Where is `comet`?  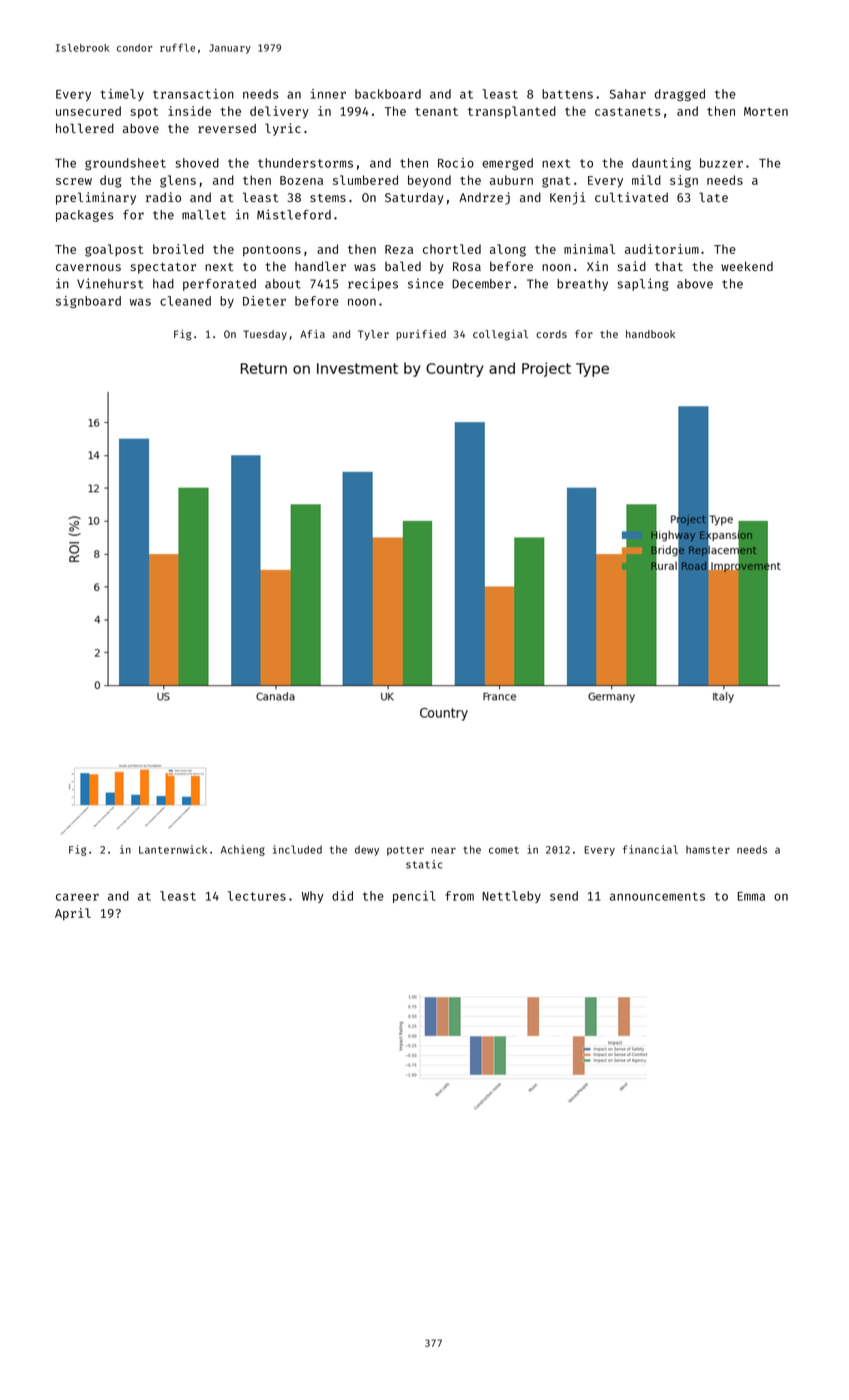 comet is located at coordinates (504, 850).
